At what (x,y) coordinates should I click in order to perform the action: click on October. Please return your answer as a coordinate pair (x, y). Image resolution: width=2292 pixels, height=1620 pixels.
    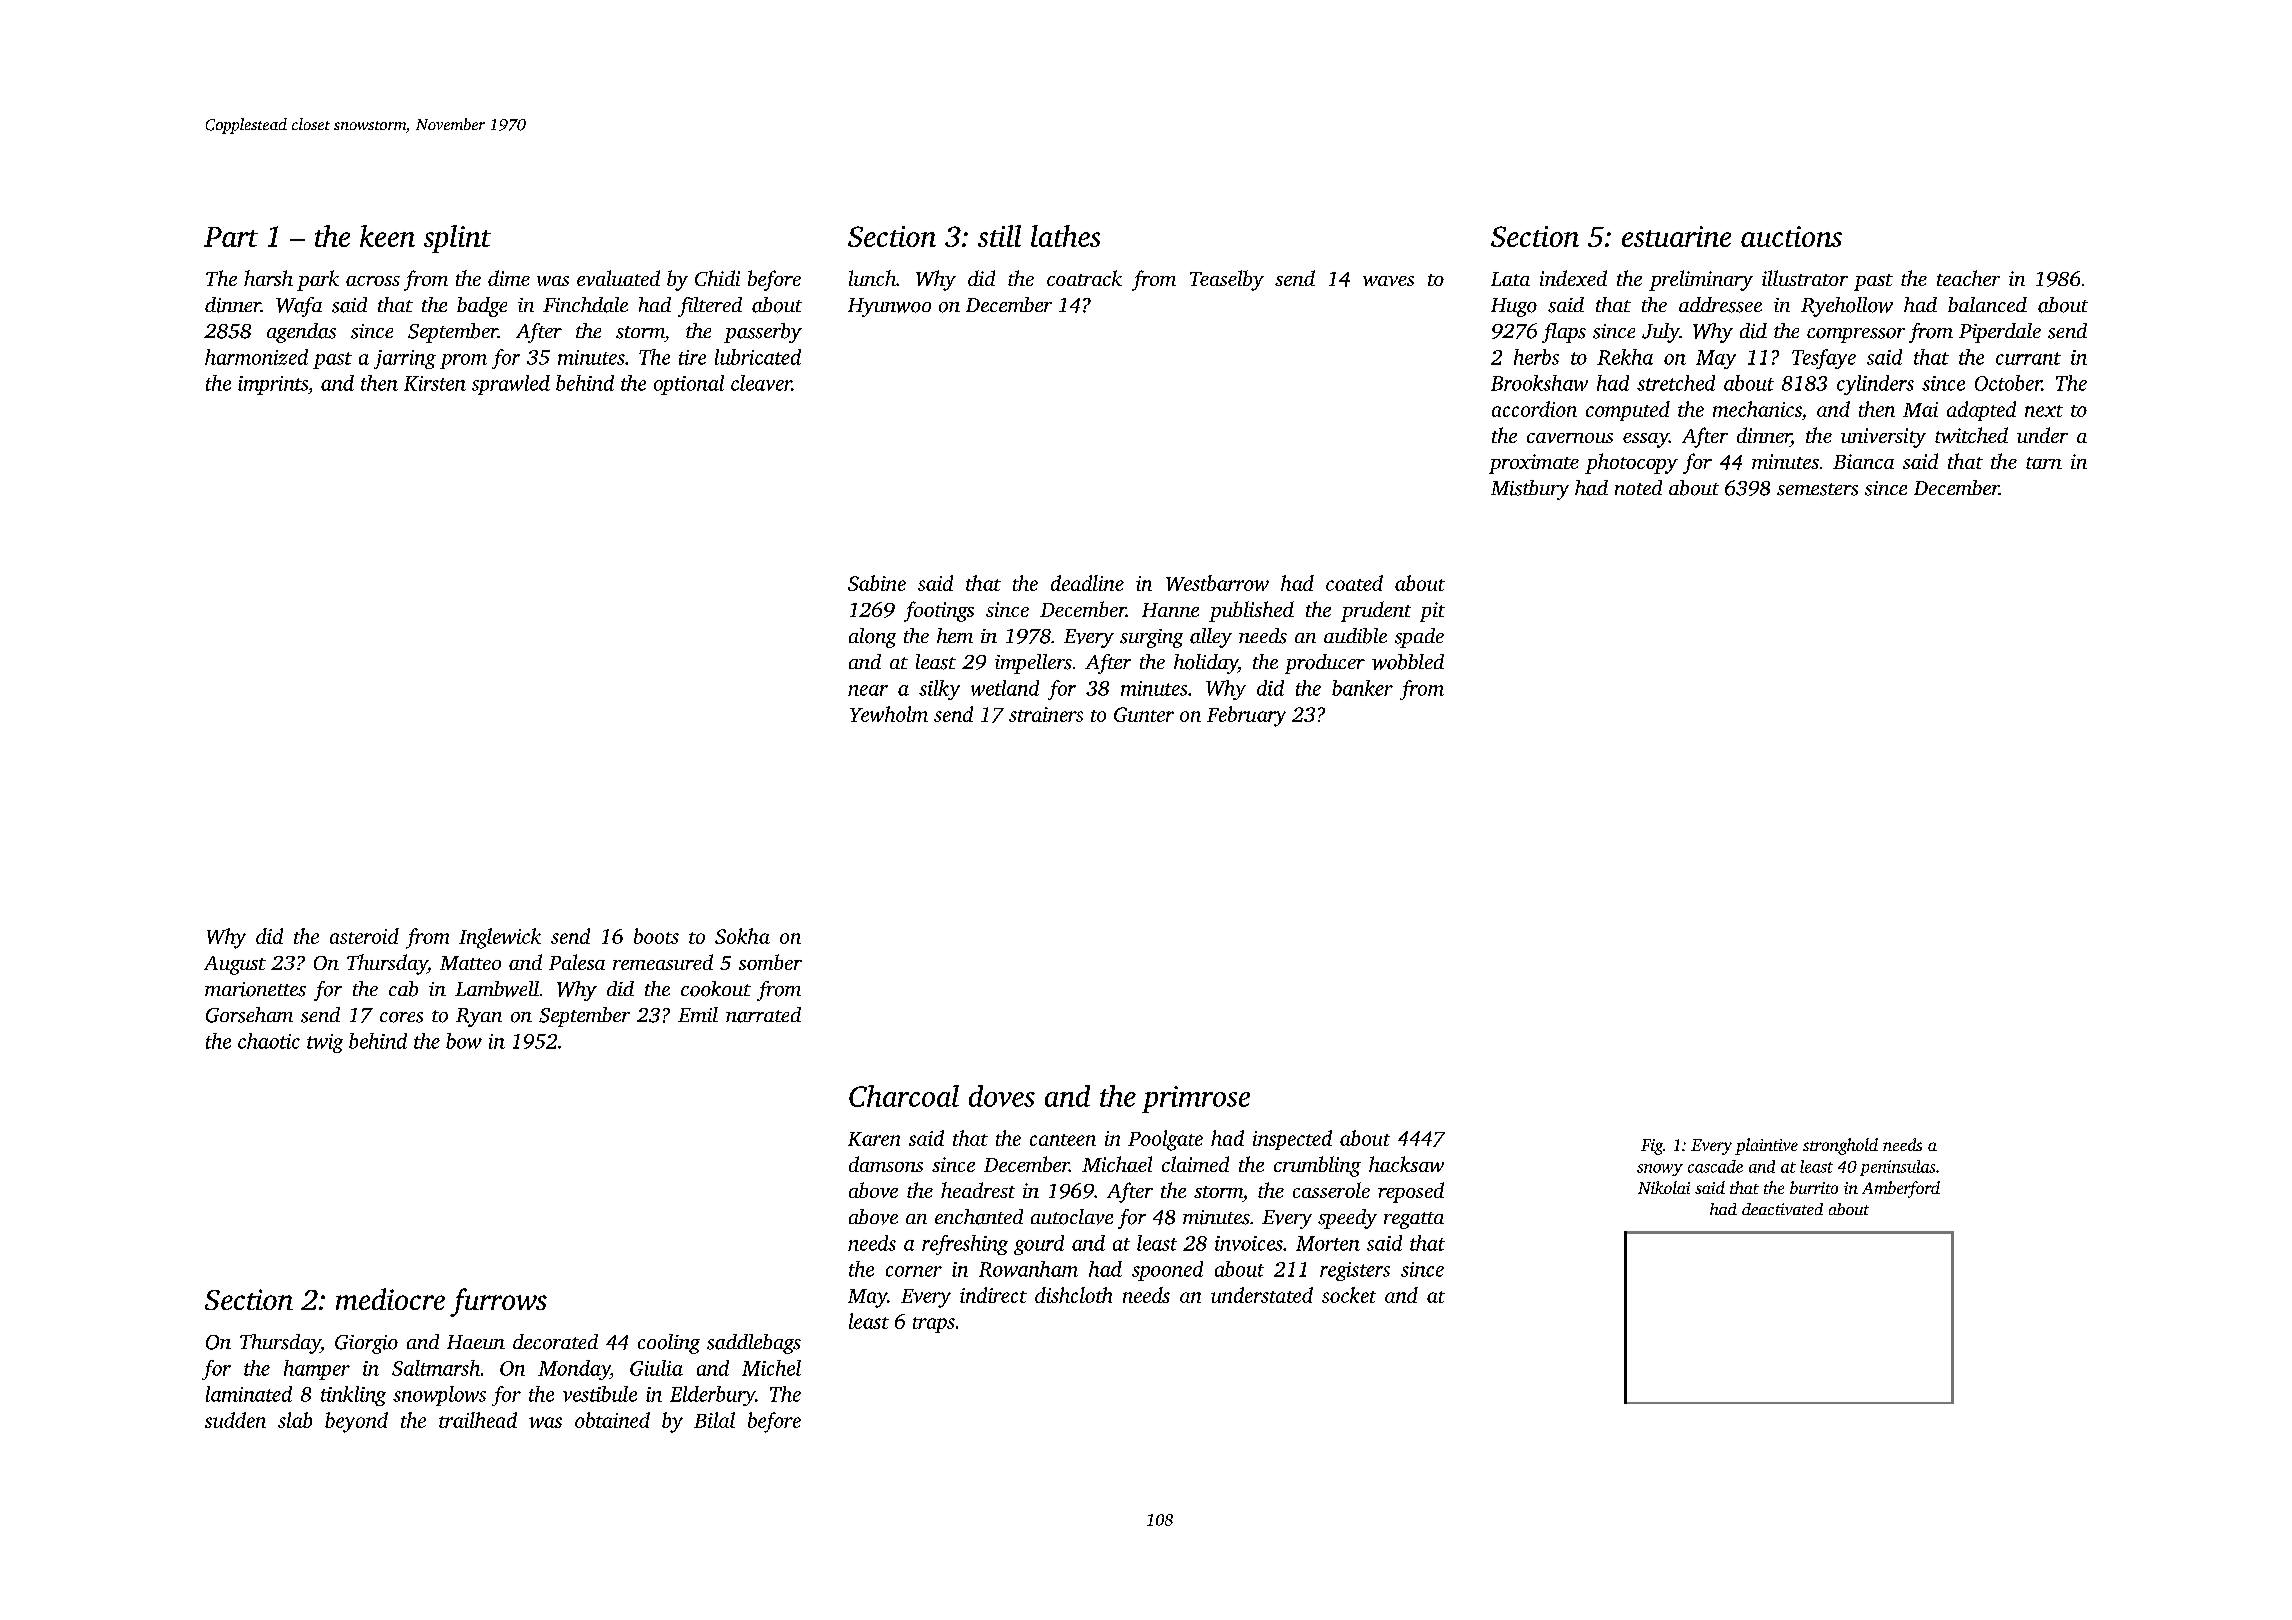
    Looking at the image, I should click on (2008, 383).
